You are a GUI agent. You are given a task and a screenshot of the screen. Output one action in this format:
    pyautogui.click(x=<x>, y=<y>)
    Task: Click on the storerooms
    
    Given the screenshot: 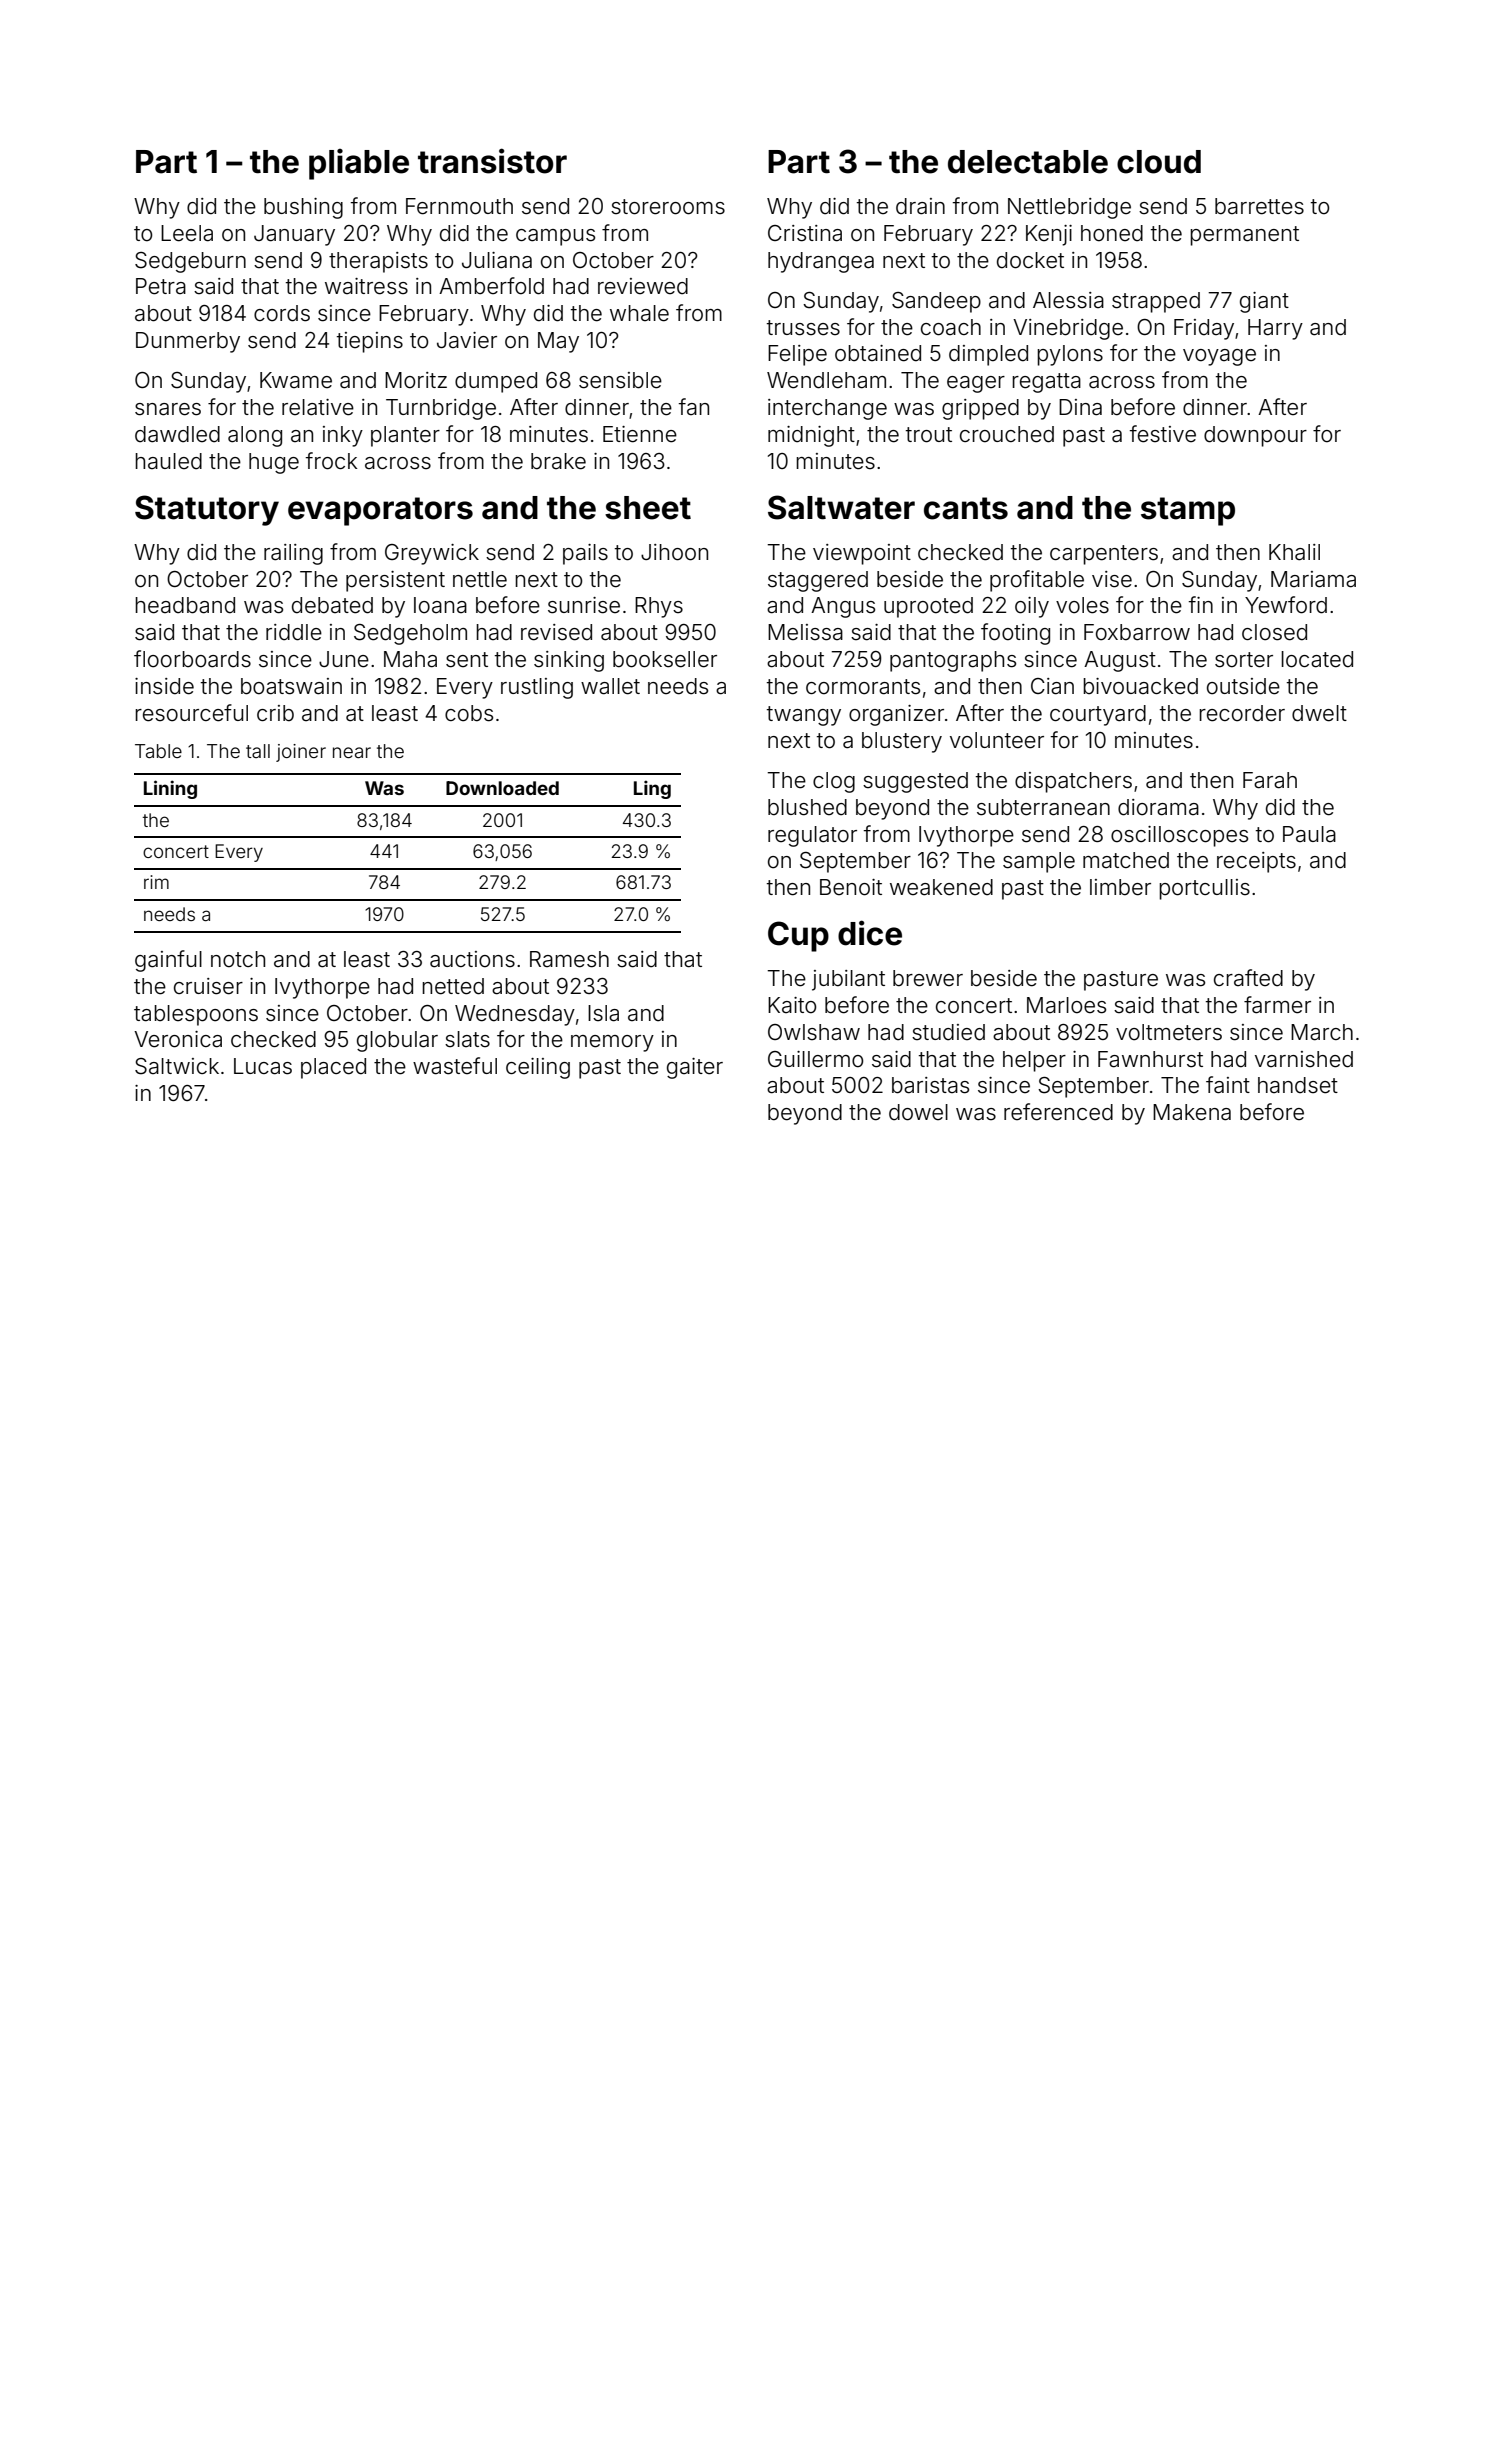 What is the action you would take?
    pyautogui.click(x=668, y=207)
